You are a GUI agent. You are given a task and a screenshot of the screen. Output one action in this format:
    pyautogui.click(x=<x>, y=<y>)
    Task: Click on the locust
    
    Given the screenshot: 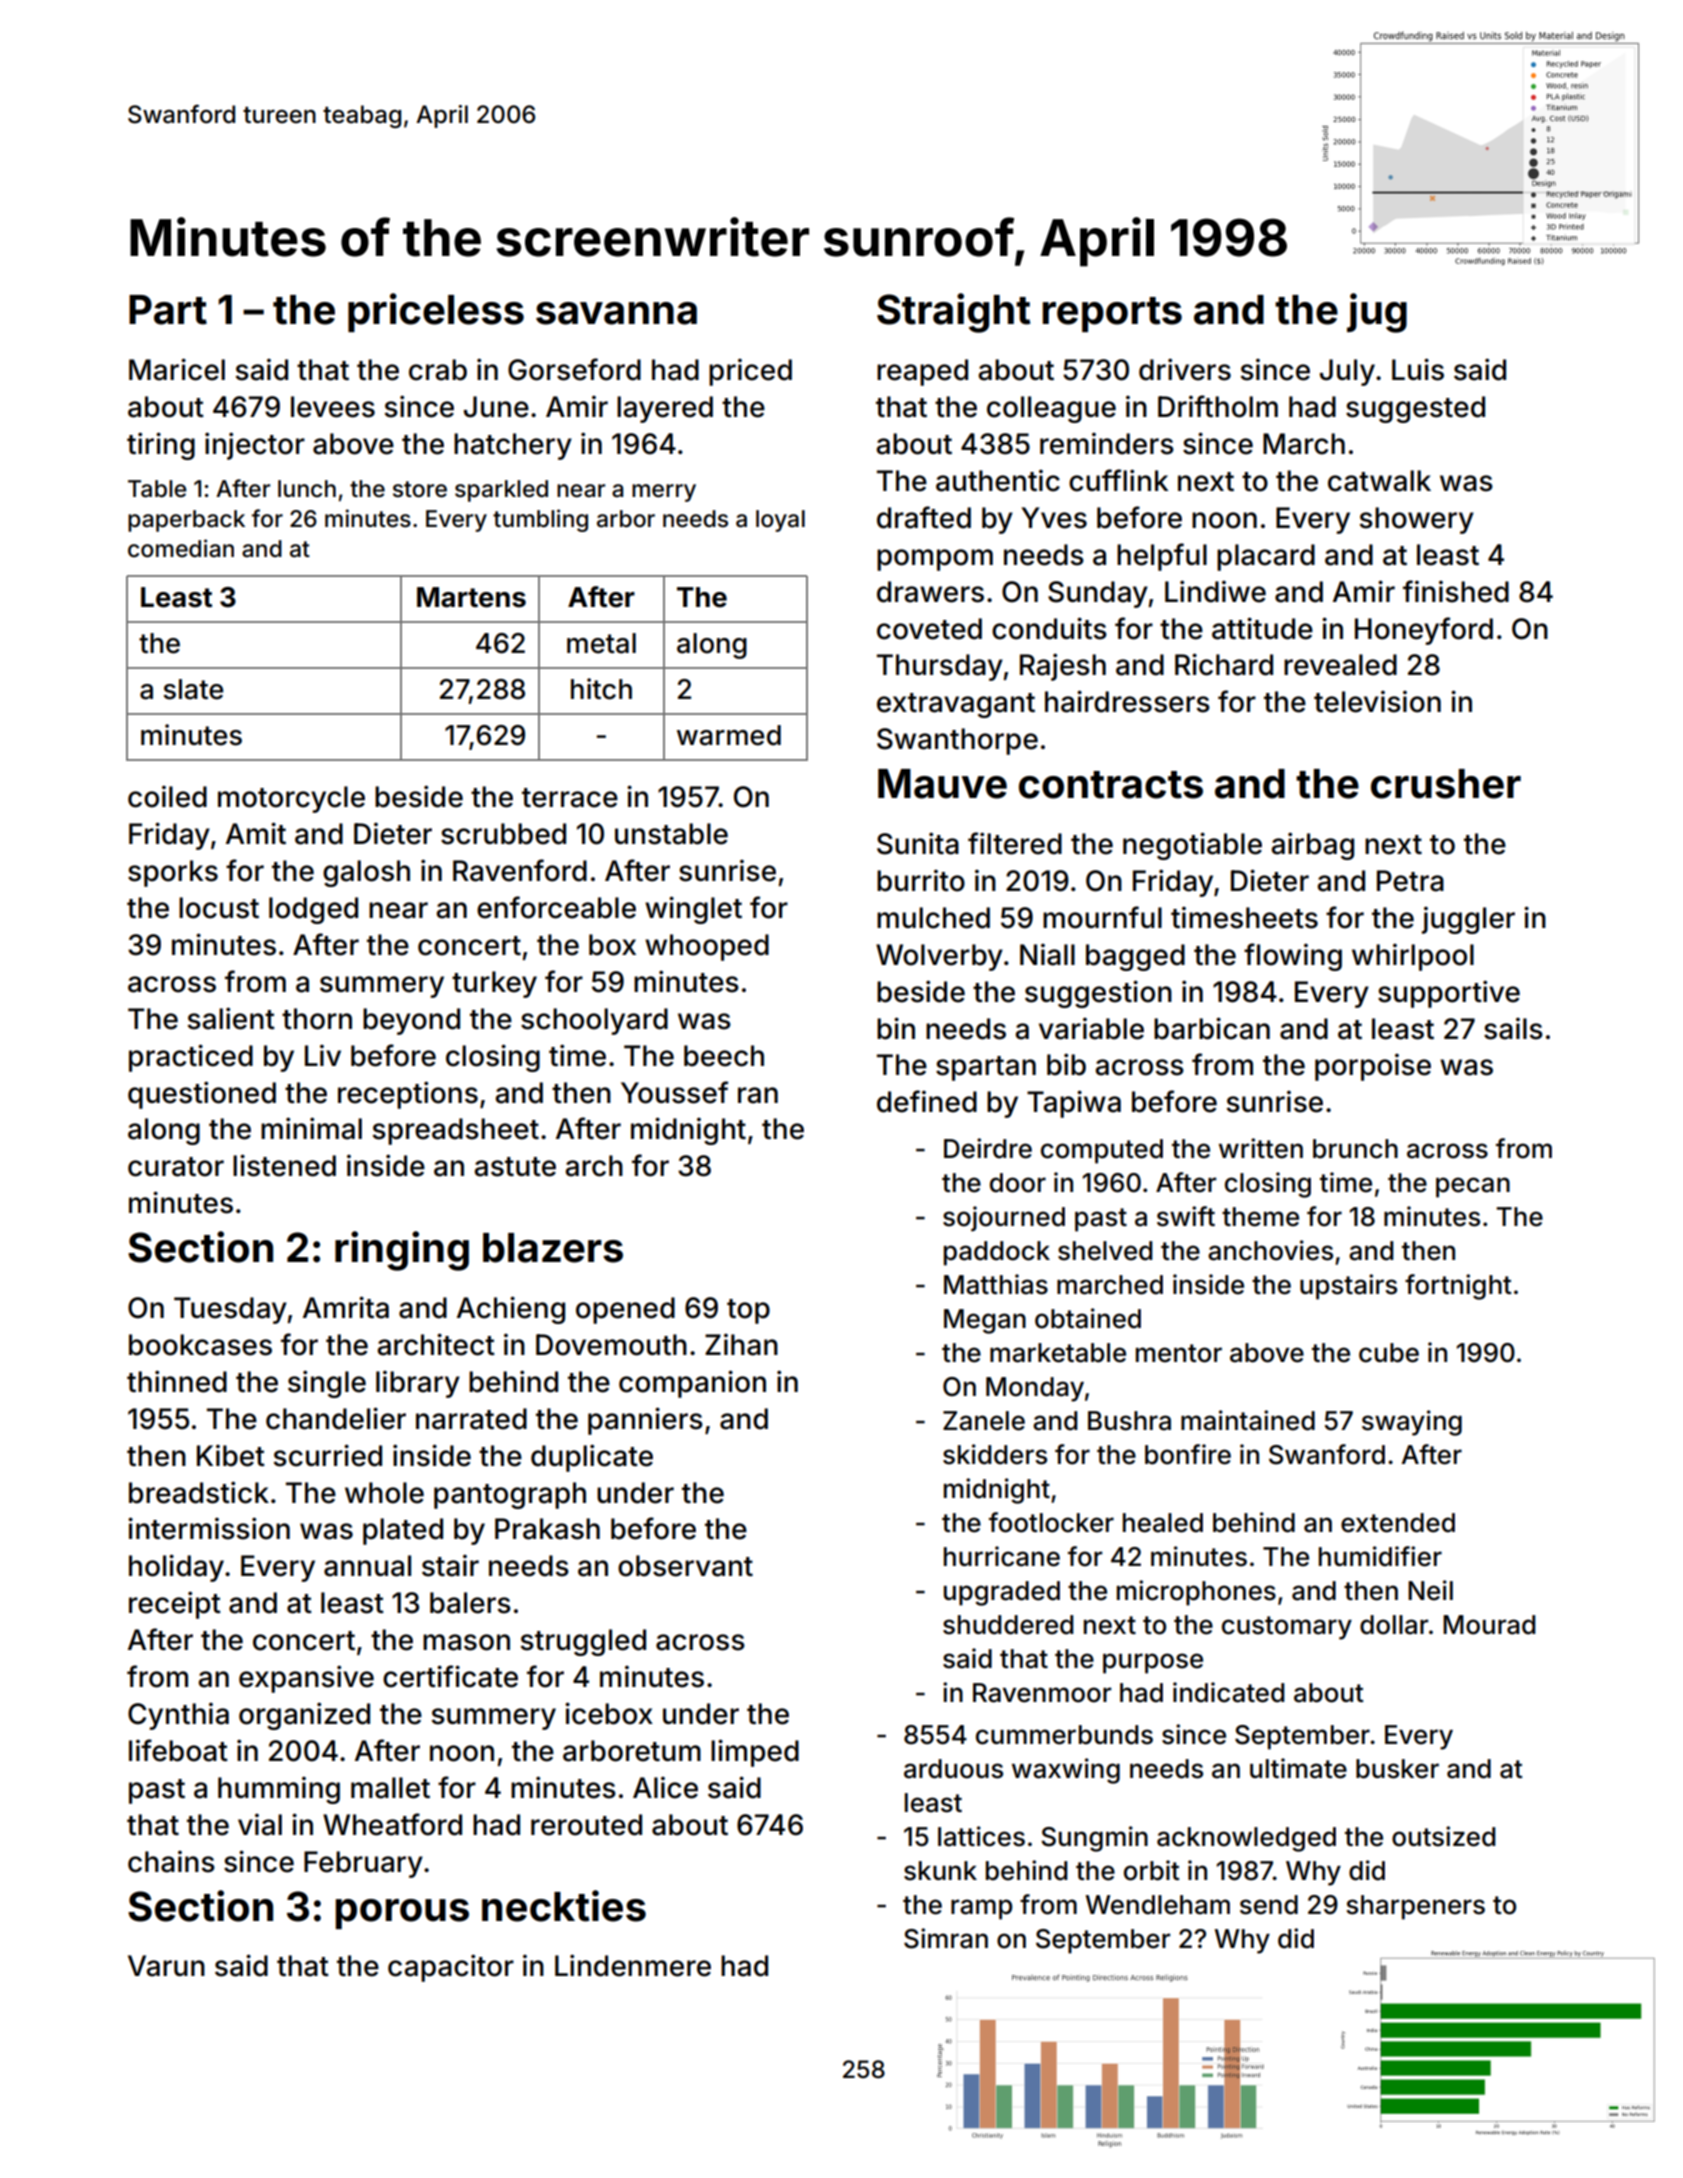 What is the action you would take?
    pyautogui.click(x=219, y=908)
